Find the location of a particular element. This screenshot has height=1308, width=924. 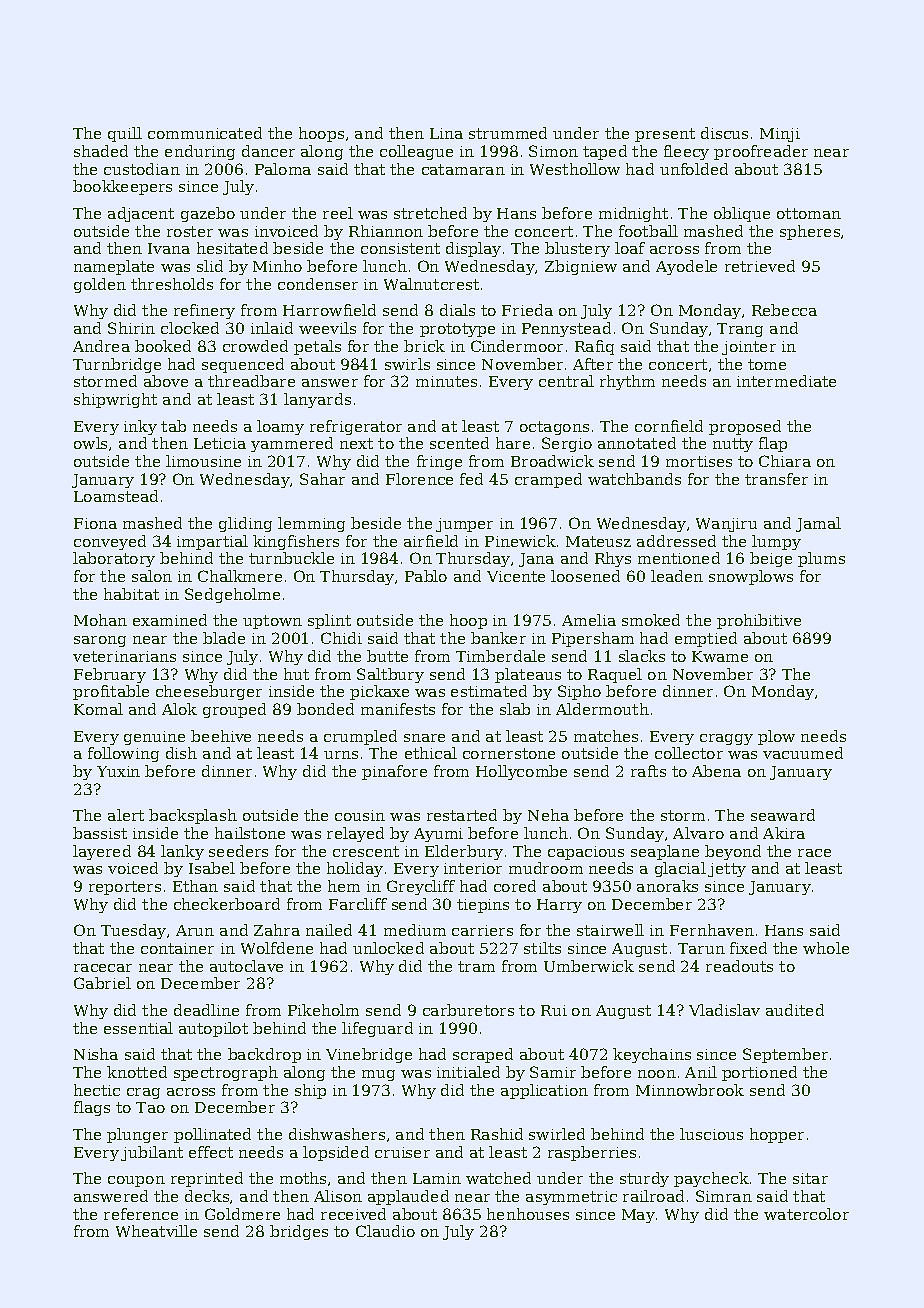

prohibitive is located at coordinates (759, 621).
